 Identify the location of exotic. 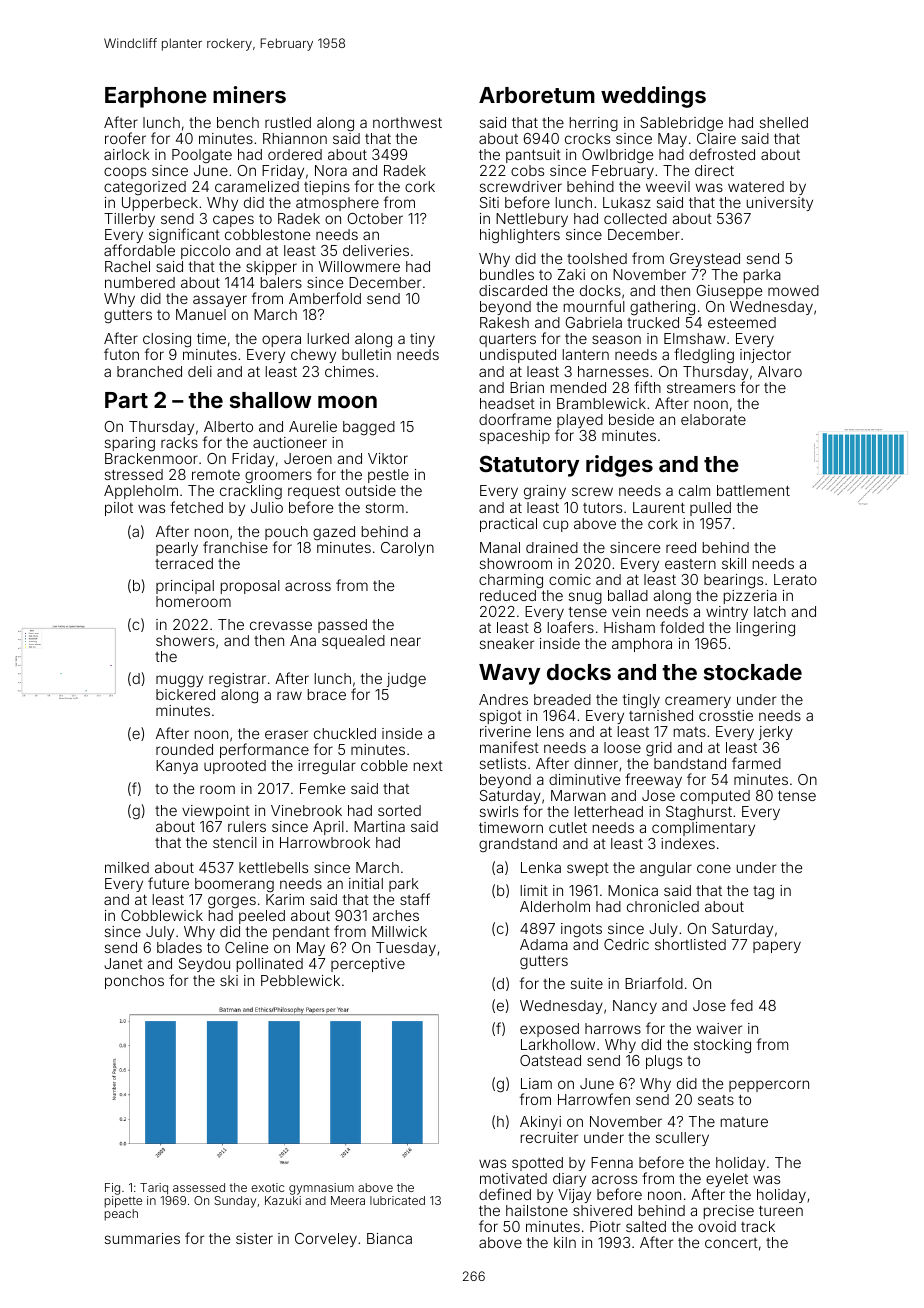
(267, 1187).
